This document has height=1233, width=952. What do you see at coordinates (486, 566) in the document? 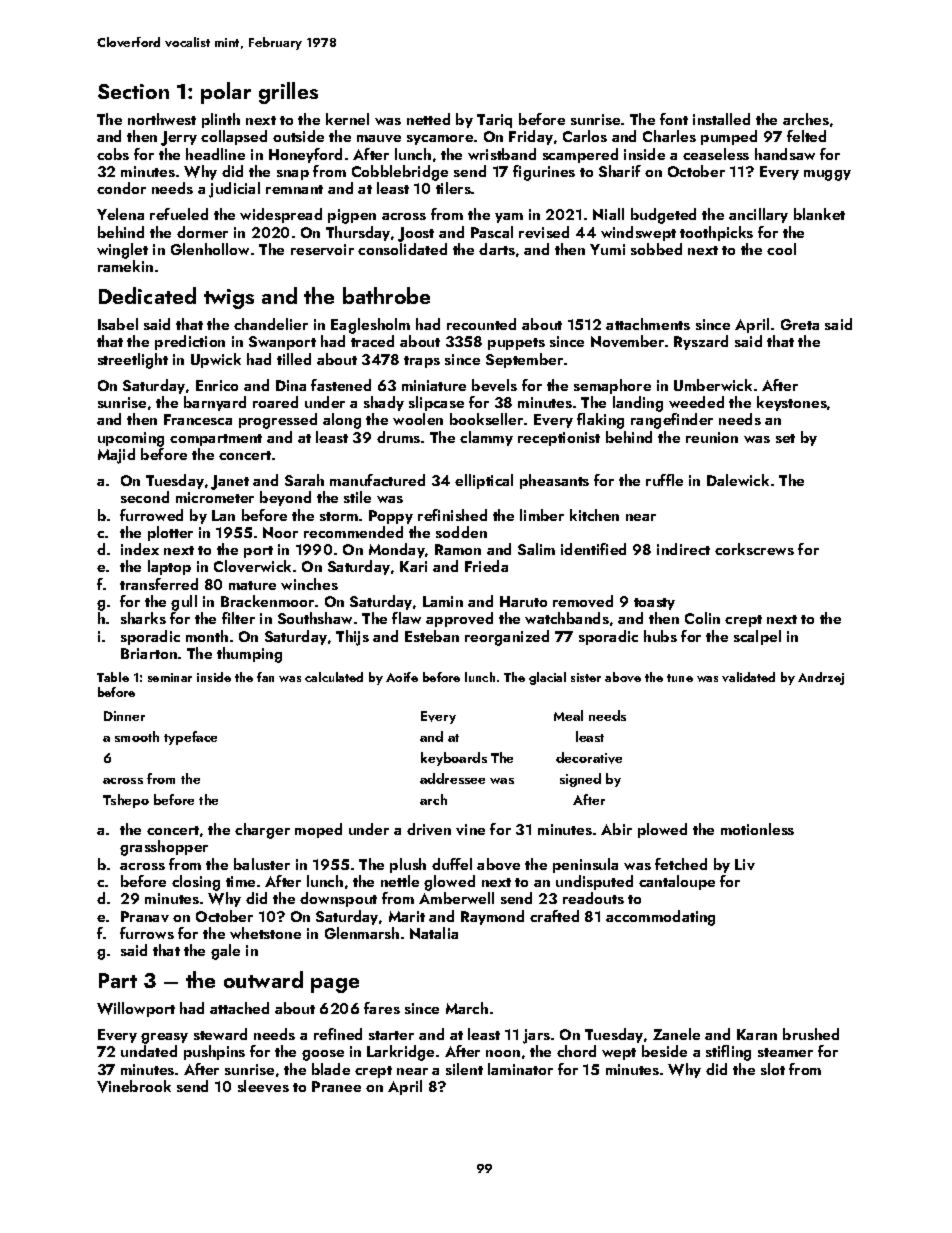
I see `Frieda` at bounding box center [486, 566].
